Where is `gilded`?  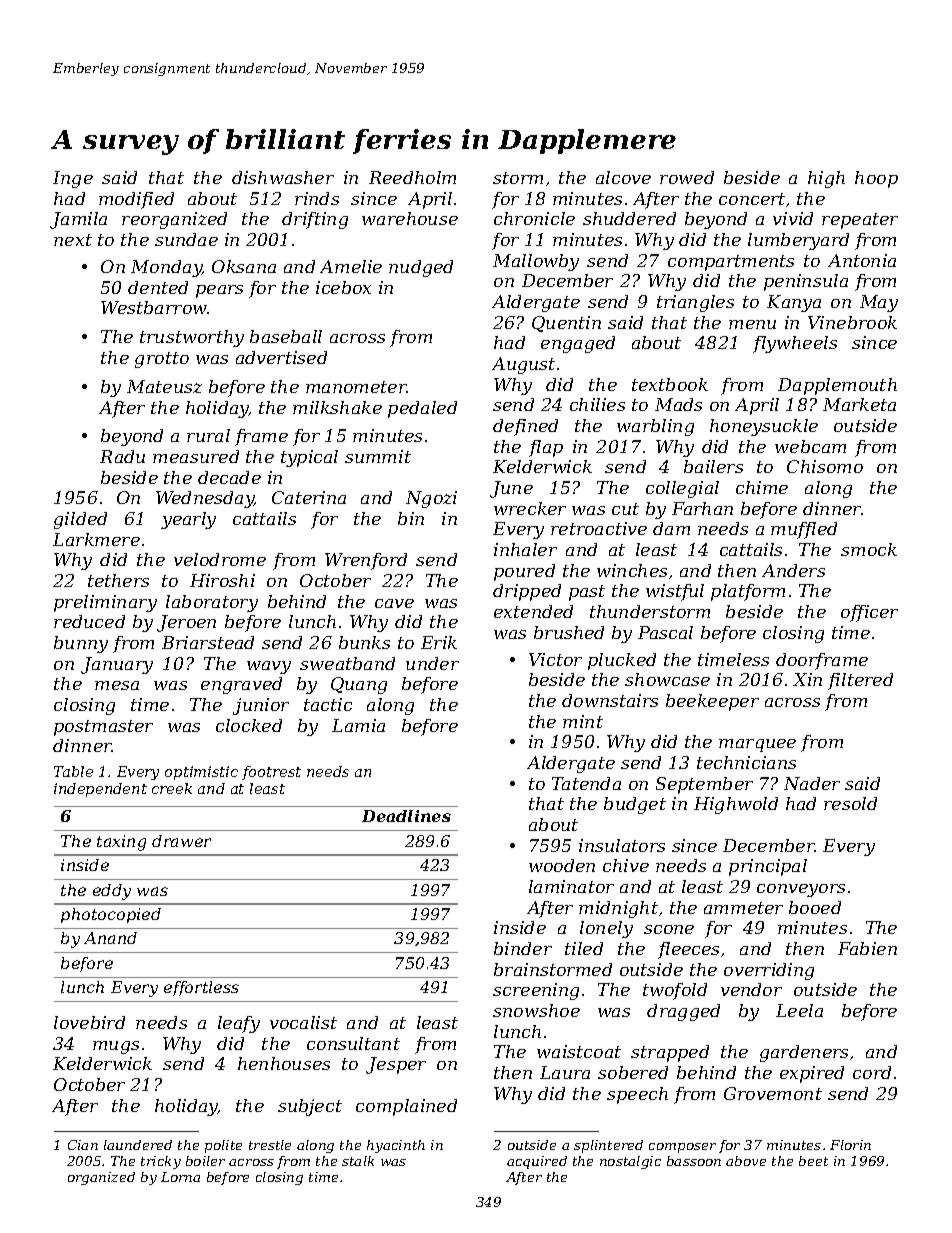 gilded is located at coordinates (80, 520).
